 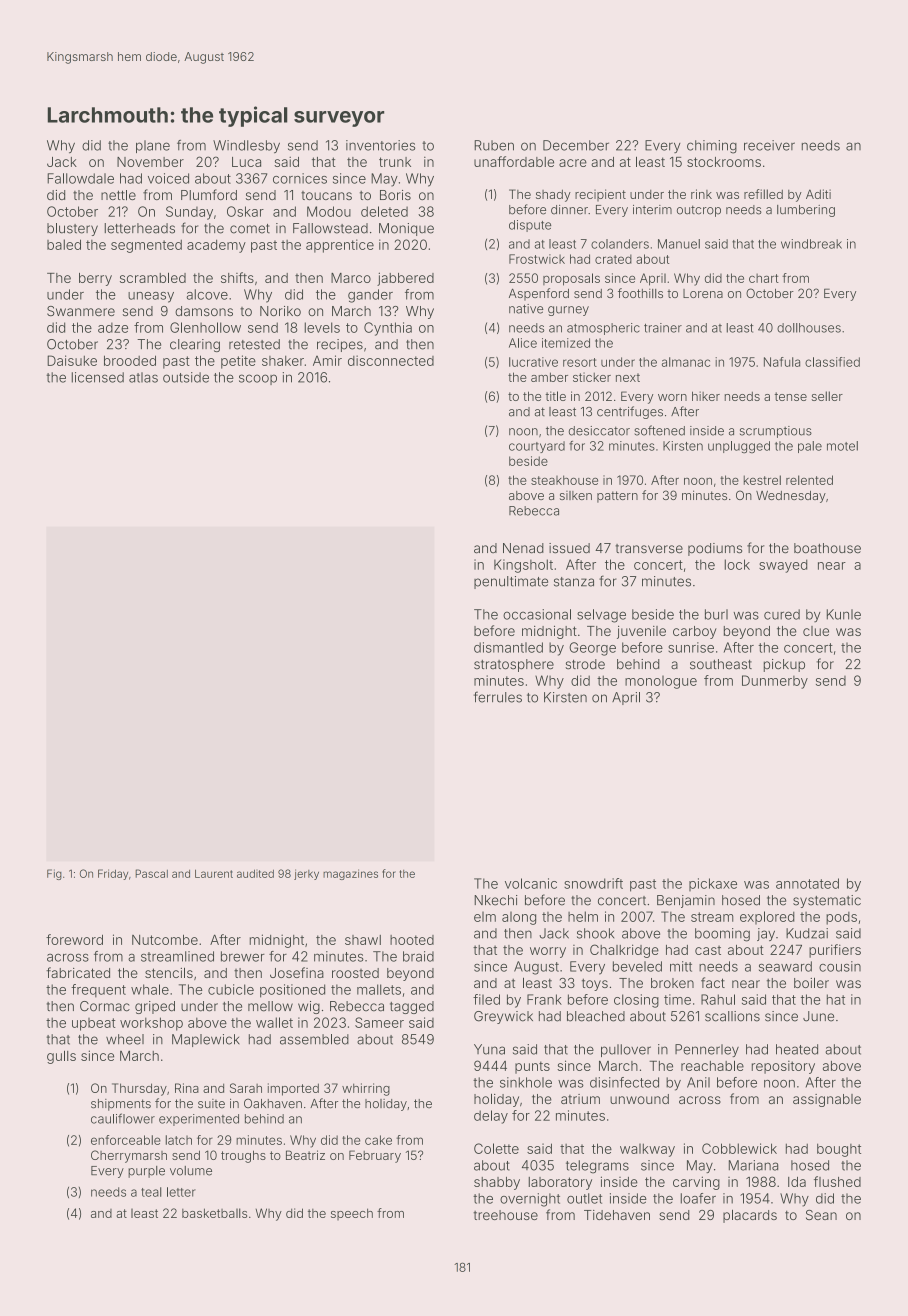 What do you see at coordinates (412, 1007) in the image?
I see `tagged` at bounding box center [412, 1007].
